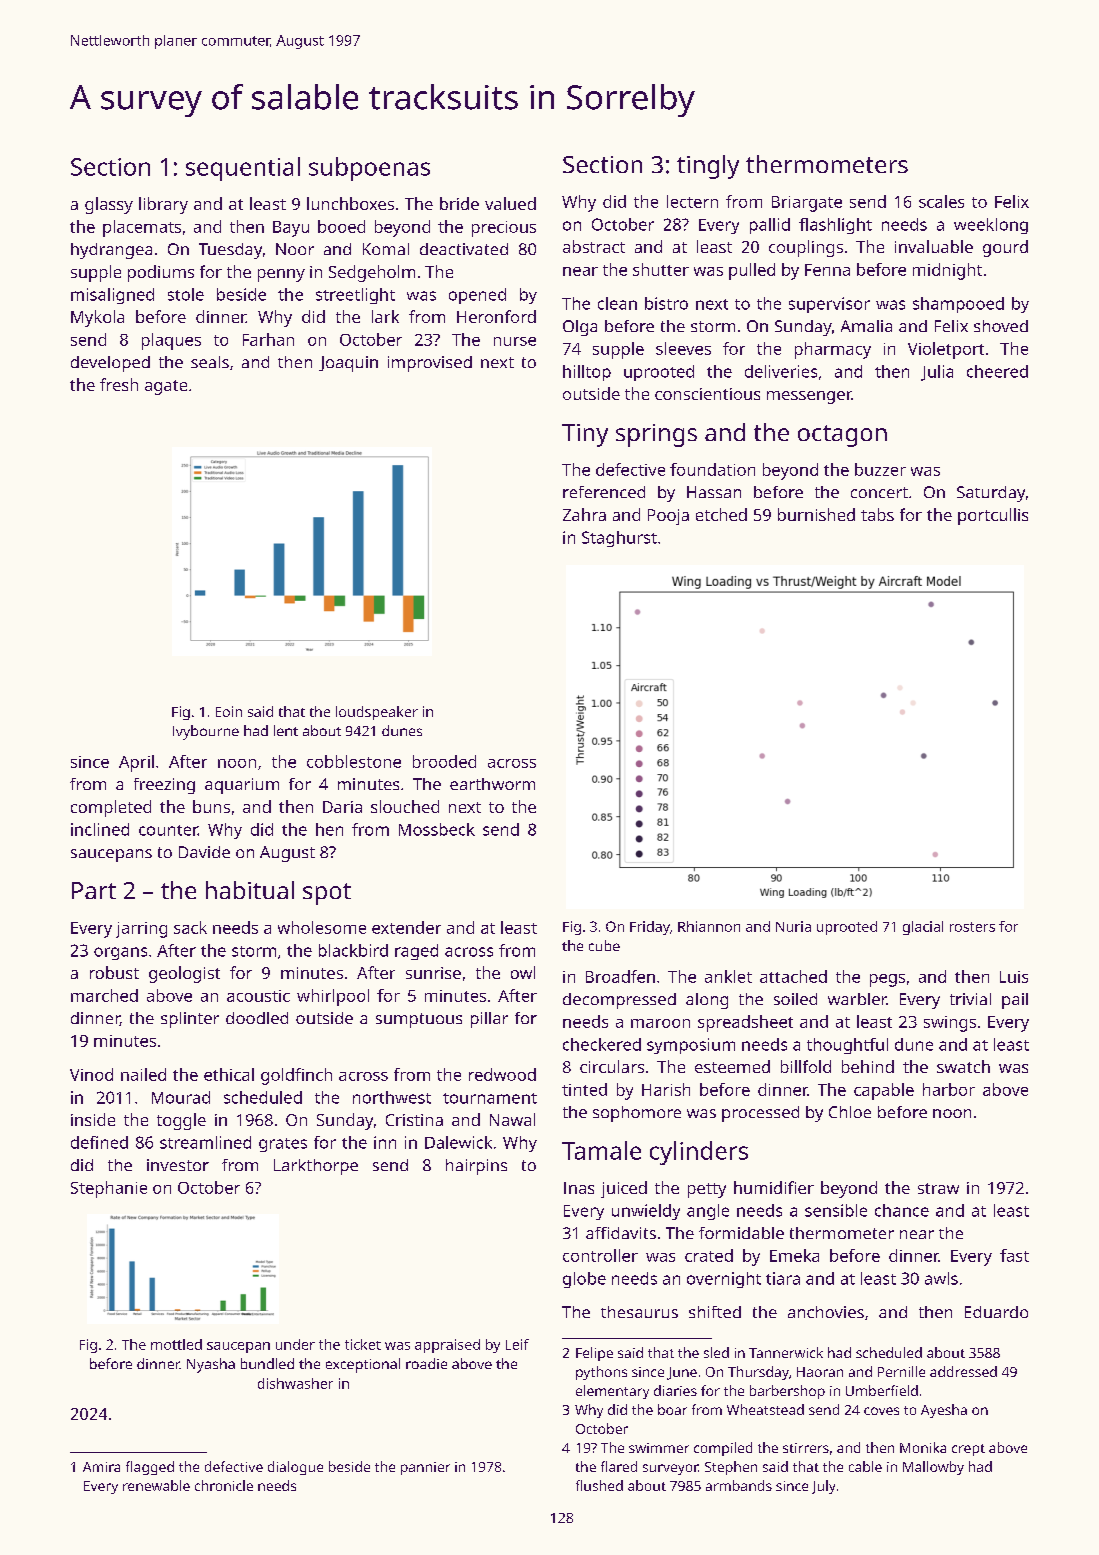 The width and height of the screenshot is (1099, 1555). Describe the element at coordinates (707, 1190) in the screenshot. I see `petty` at that location.
